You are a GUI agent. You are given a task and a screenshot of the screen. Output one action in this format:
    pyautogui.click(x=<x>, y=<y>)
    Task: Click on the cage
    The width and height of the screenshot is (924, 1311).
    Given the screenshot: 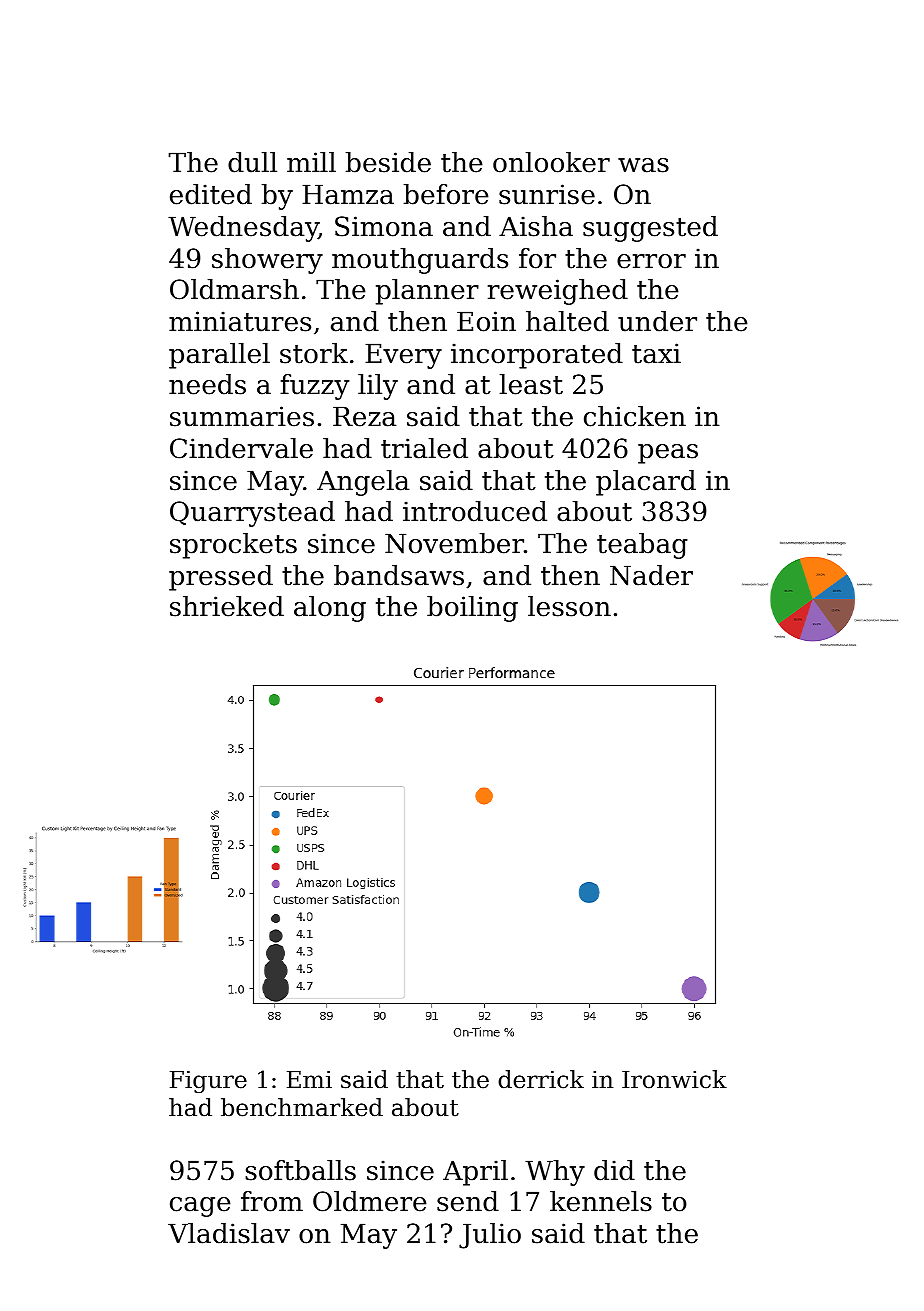 What is the action you would take?
    pyautogui.click(x=200, y=1207)
